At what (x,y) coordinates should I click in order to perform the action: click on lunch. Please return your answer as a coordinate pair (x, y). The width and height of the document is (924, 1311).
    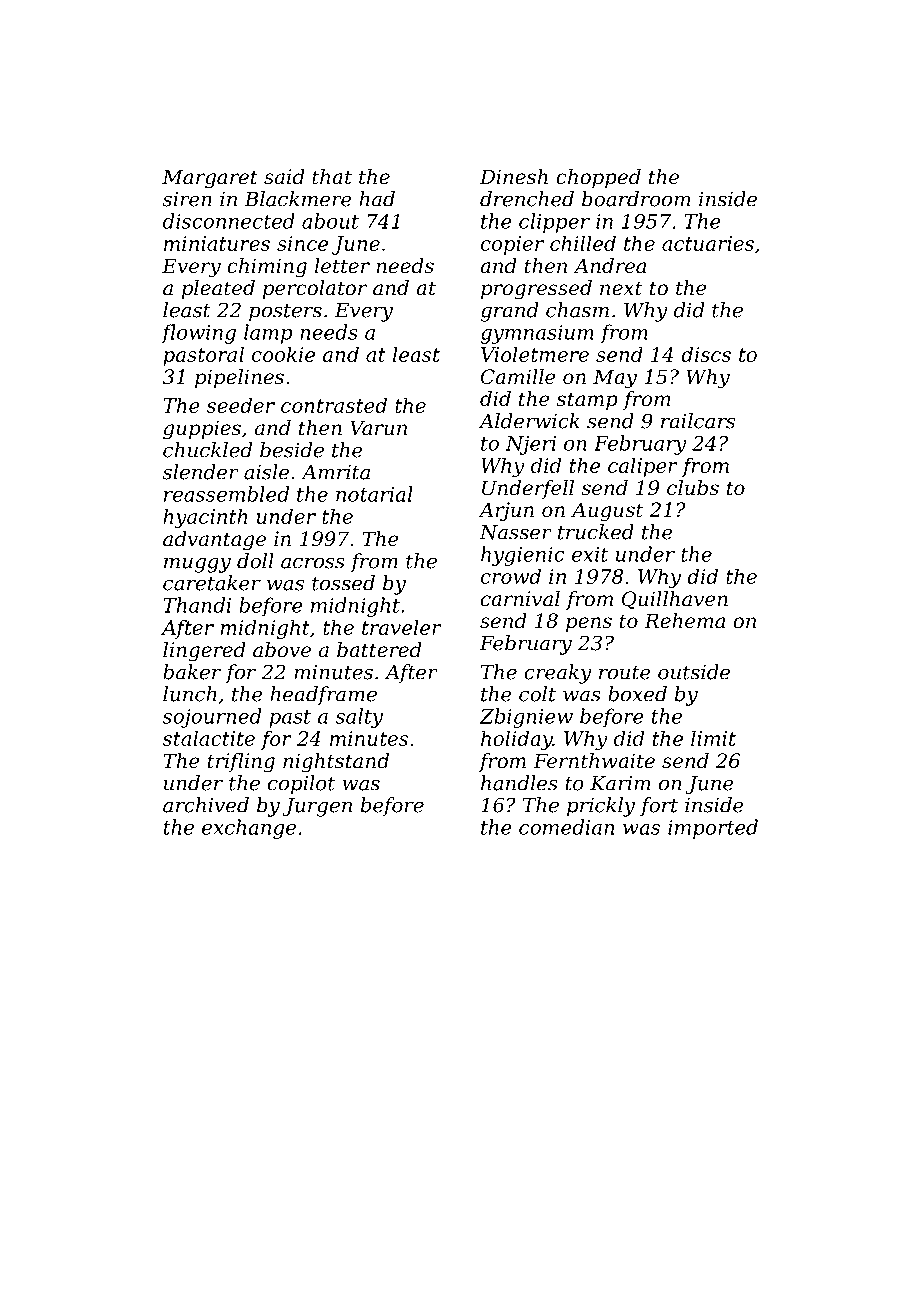
    Looking at the image, I should click on (190, 694).
